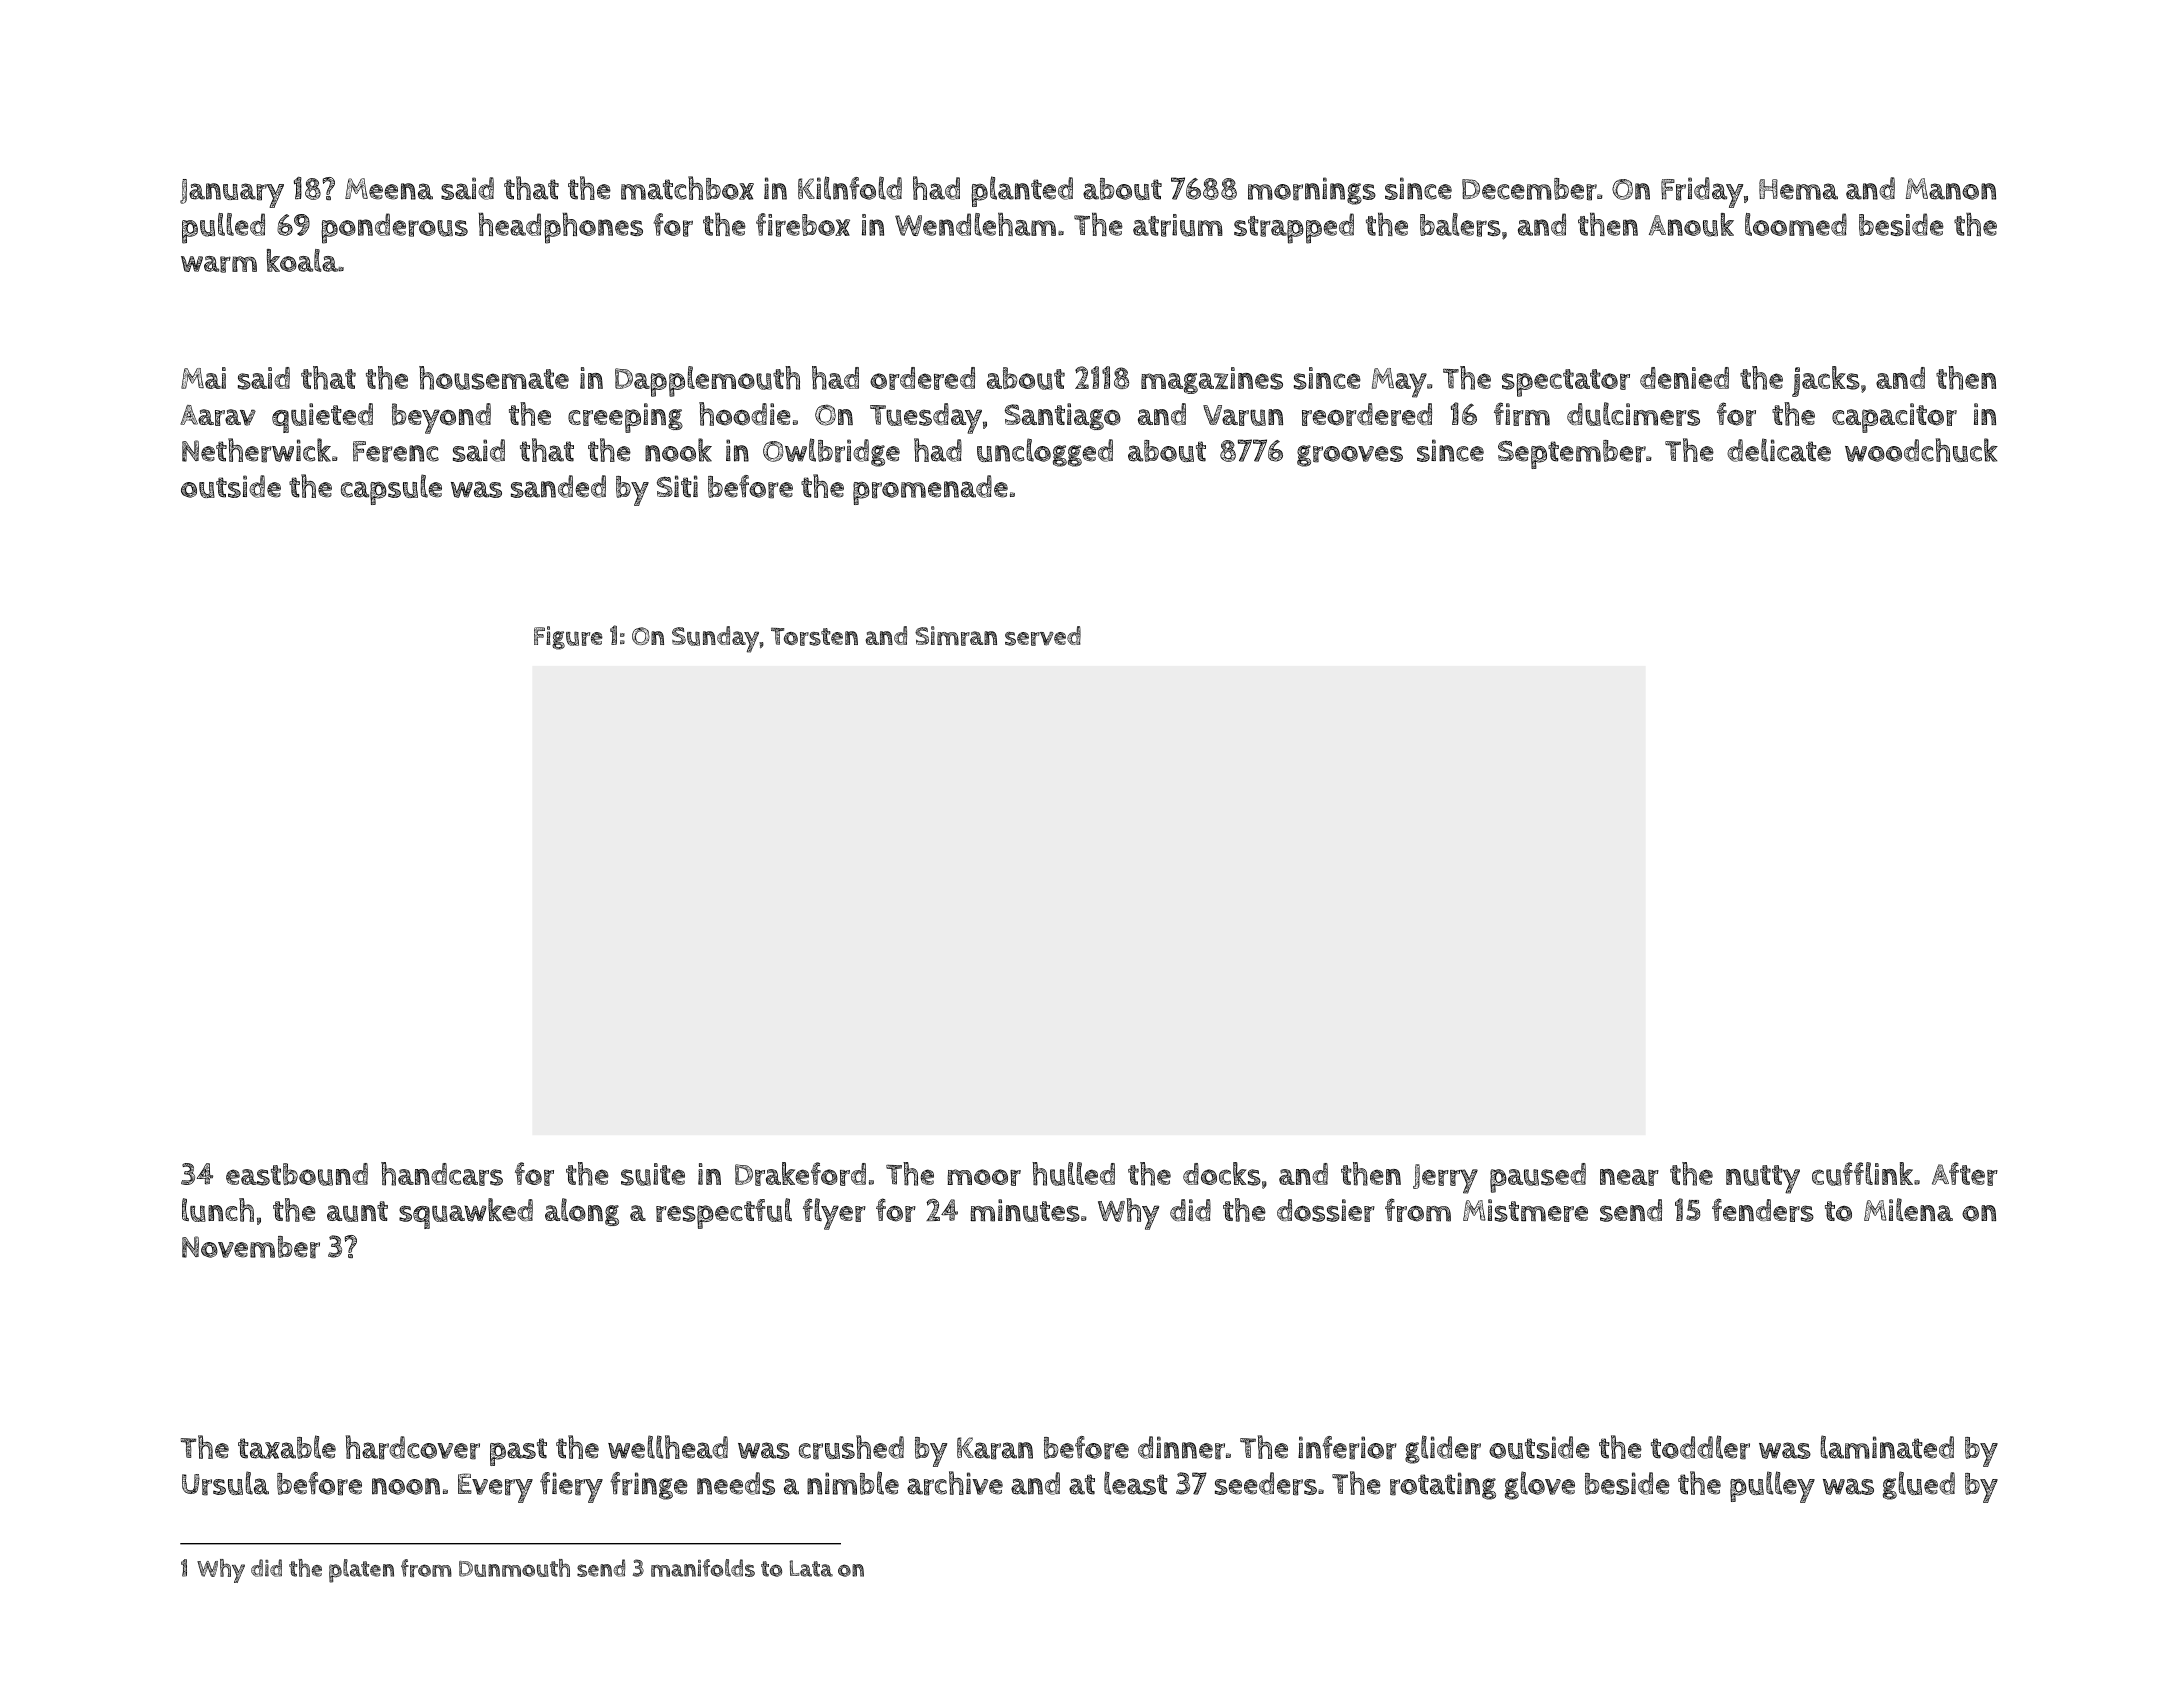  What do you see at coordinates (297, 1174) in the screenshot?
I see `eastbound` at bounding box center [297, 1174].
